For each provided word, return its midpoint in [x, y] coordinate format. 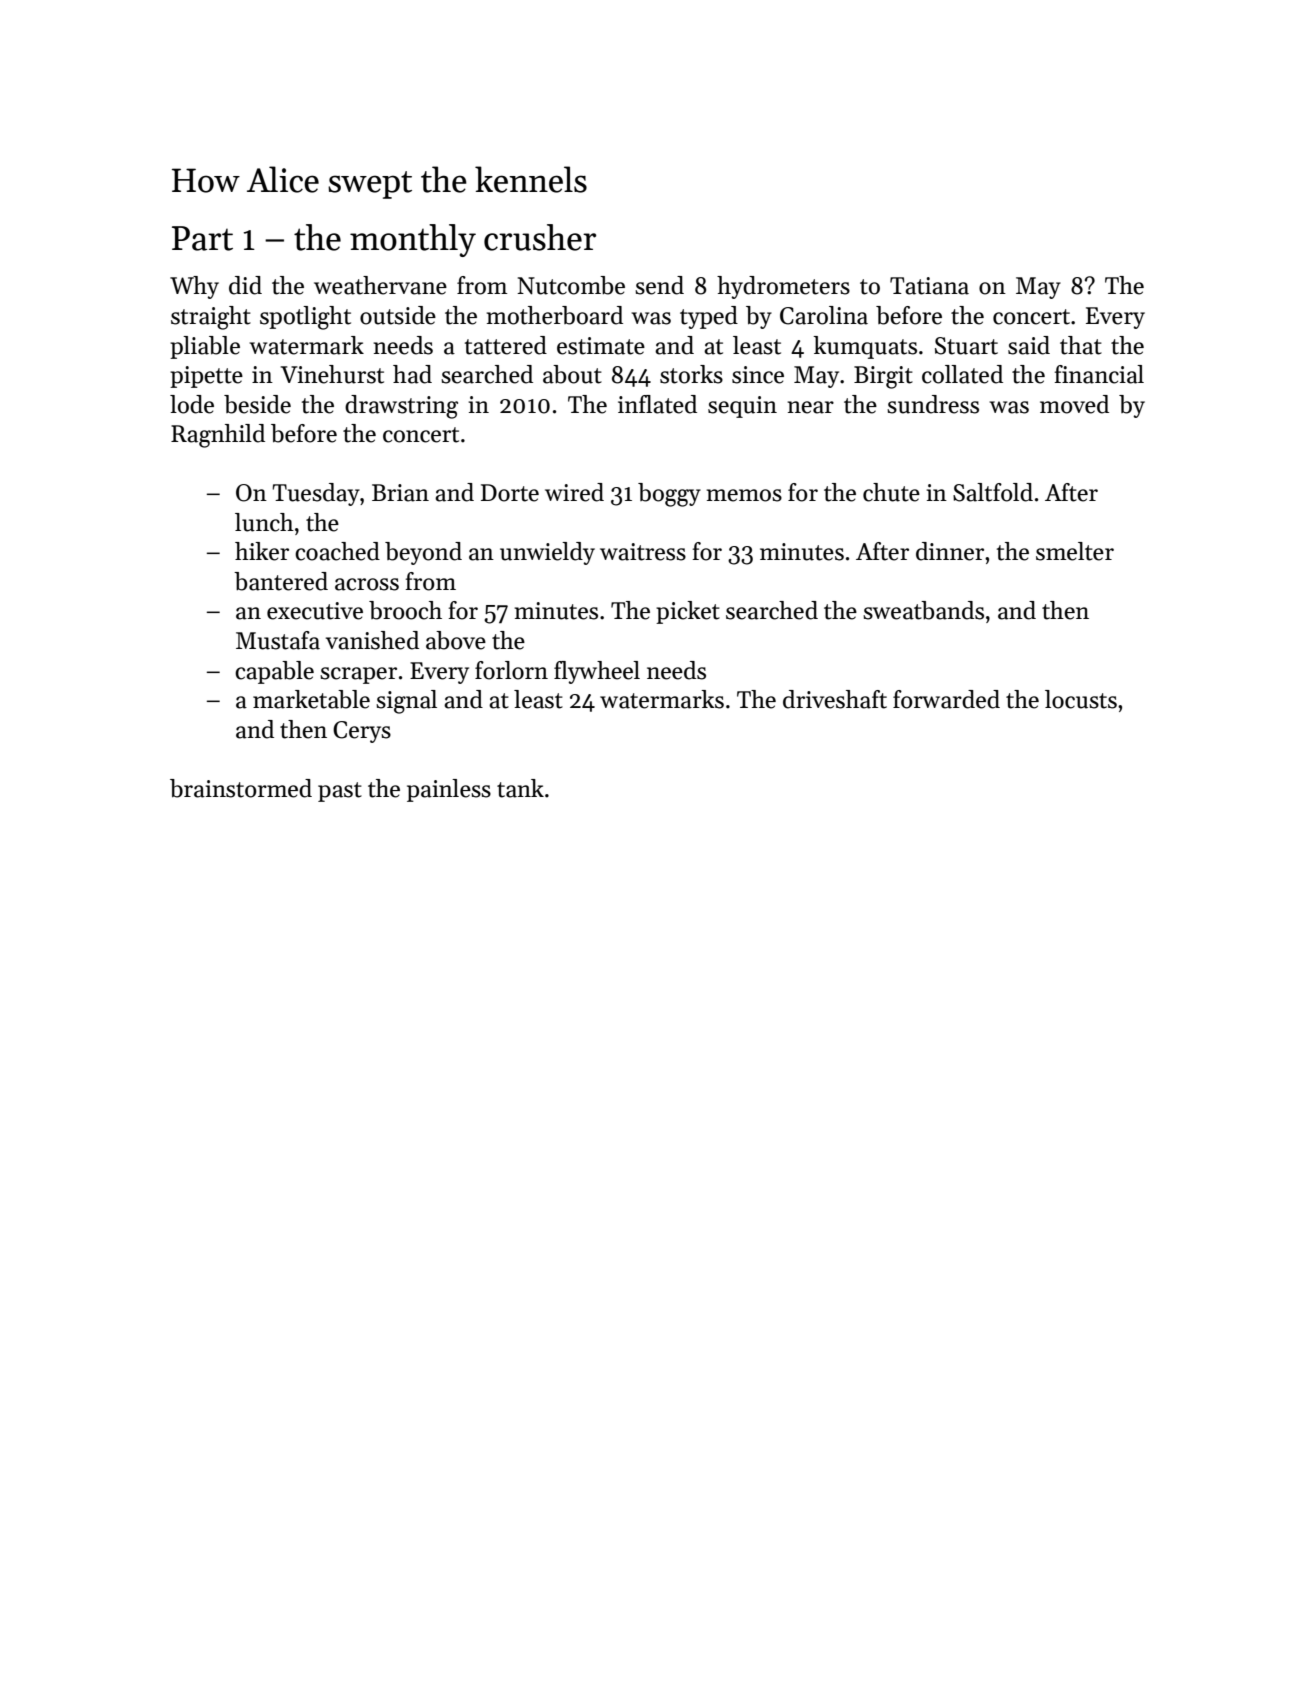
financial [1099, 374]
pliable [205, 347]
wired [574, 492]
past [340, 792]
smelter [1075, 551]
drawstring [401, 407]
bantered [281, 581]
